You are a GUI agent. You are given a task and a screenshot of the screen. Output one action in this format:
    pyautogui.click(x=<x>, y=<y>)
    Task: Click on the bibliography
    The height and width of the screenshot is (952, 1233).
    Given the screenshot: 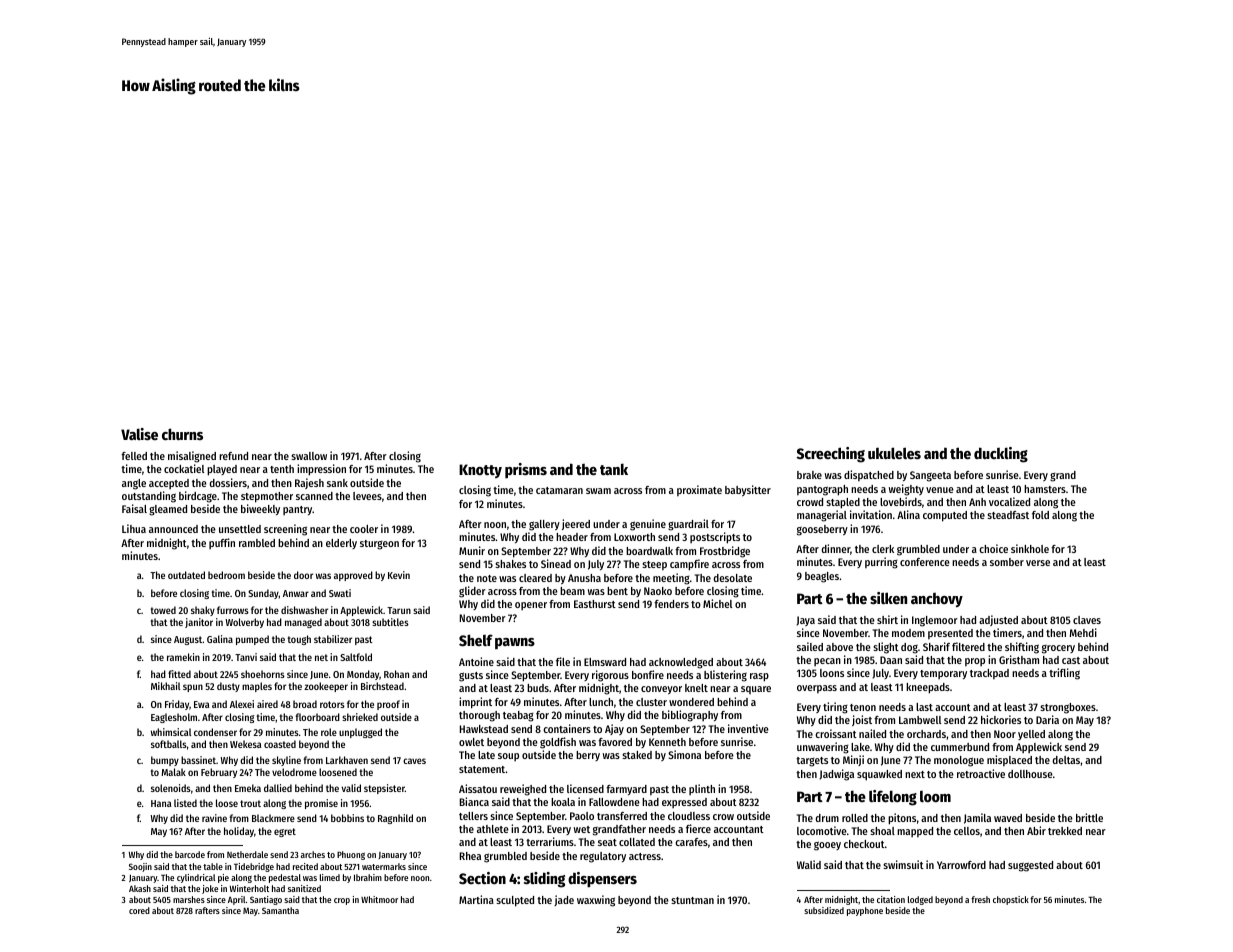 What is the action you would take?
    pyautogui.click(x=690, y=716)
